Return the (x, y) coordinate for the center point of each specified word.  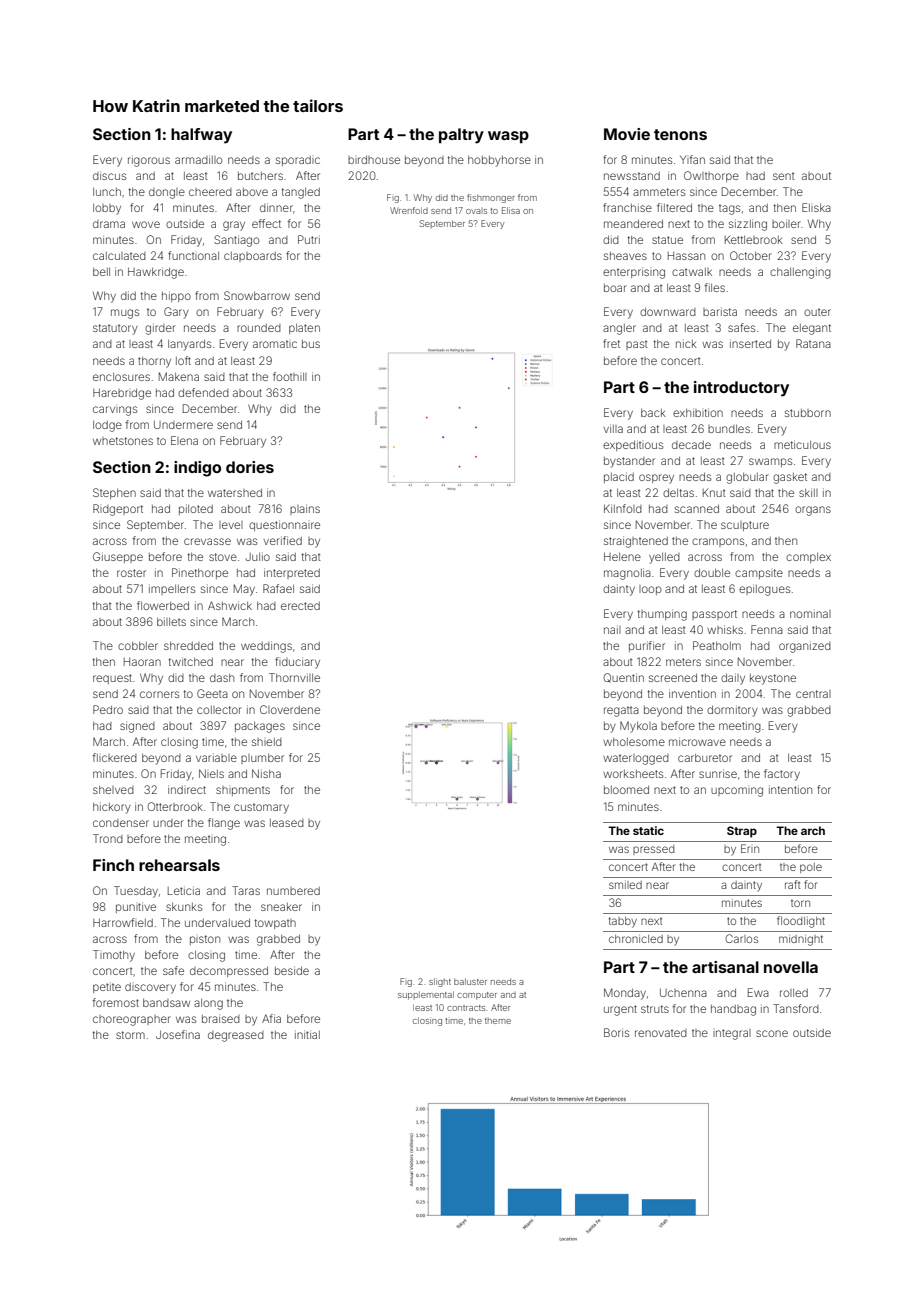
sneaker (281, 907)
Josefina (178, 1034)
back (653, 413)
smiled (625, 885)
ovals (476, 211)
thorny (154, 362)
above (252, 192)
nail (612, 629)
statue (667, 240)
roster (131, 573)
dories (250, 467)
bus (311, 344)
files (715, 287)
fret (611, 343)
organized (805, 647)
